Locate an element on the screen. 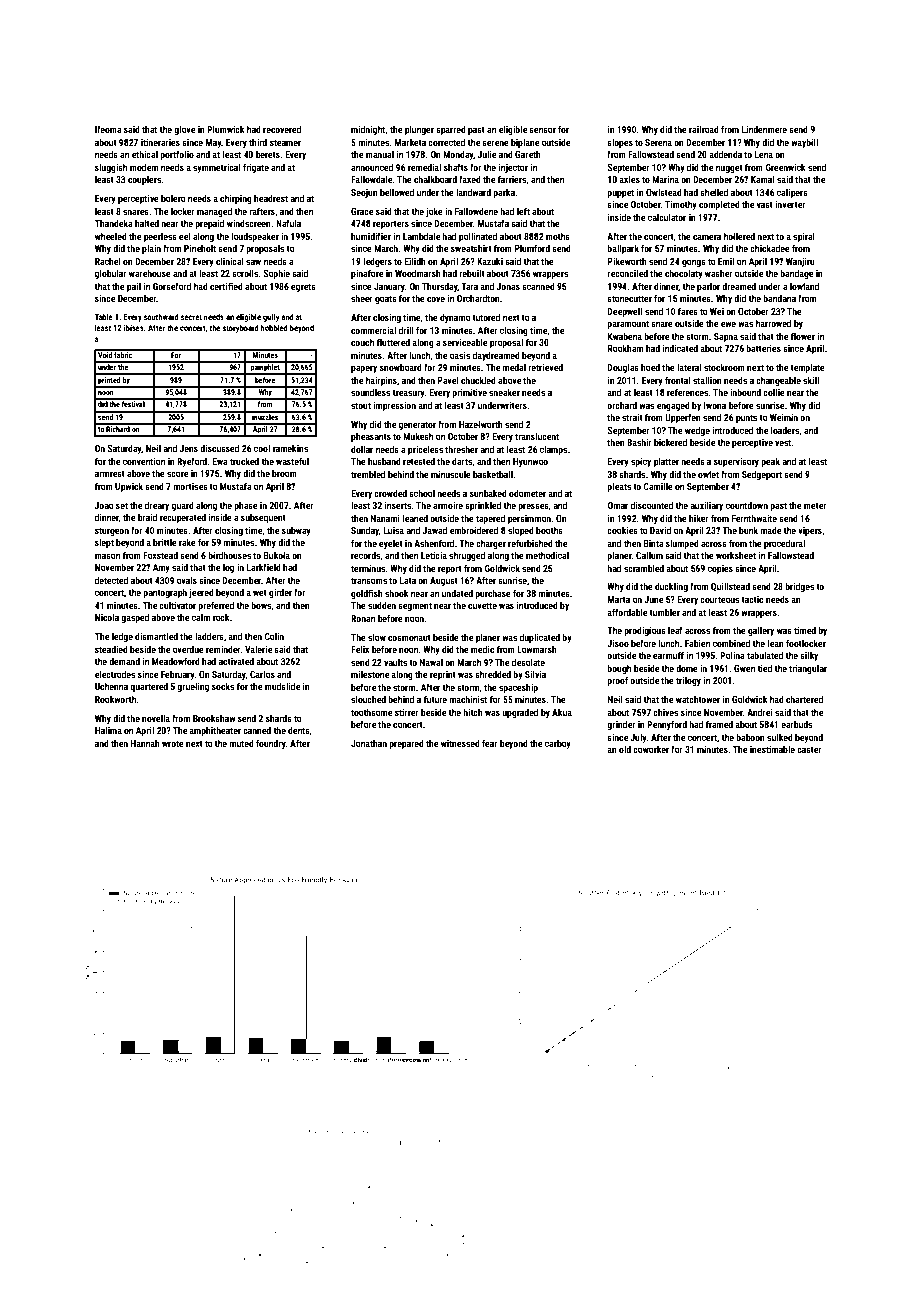 The image size is (924, 1308). Lindenmere is located at coordinates (764, 129).
